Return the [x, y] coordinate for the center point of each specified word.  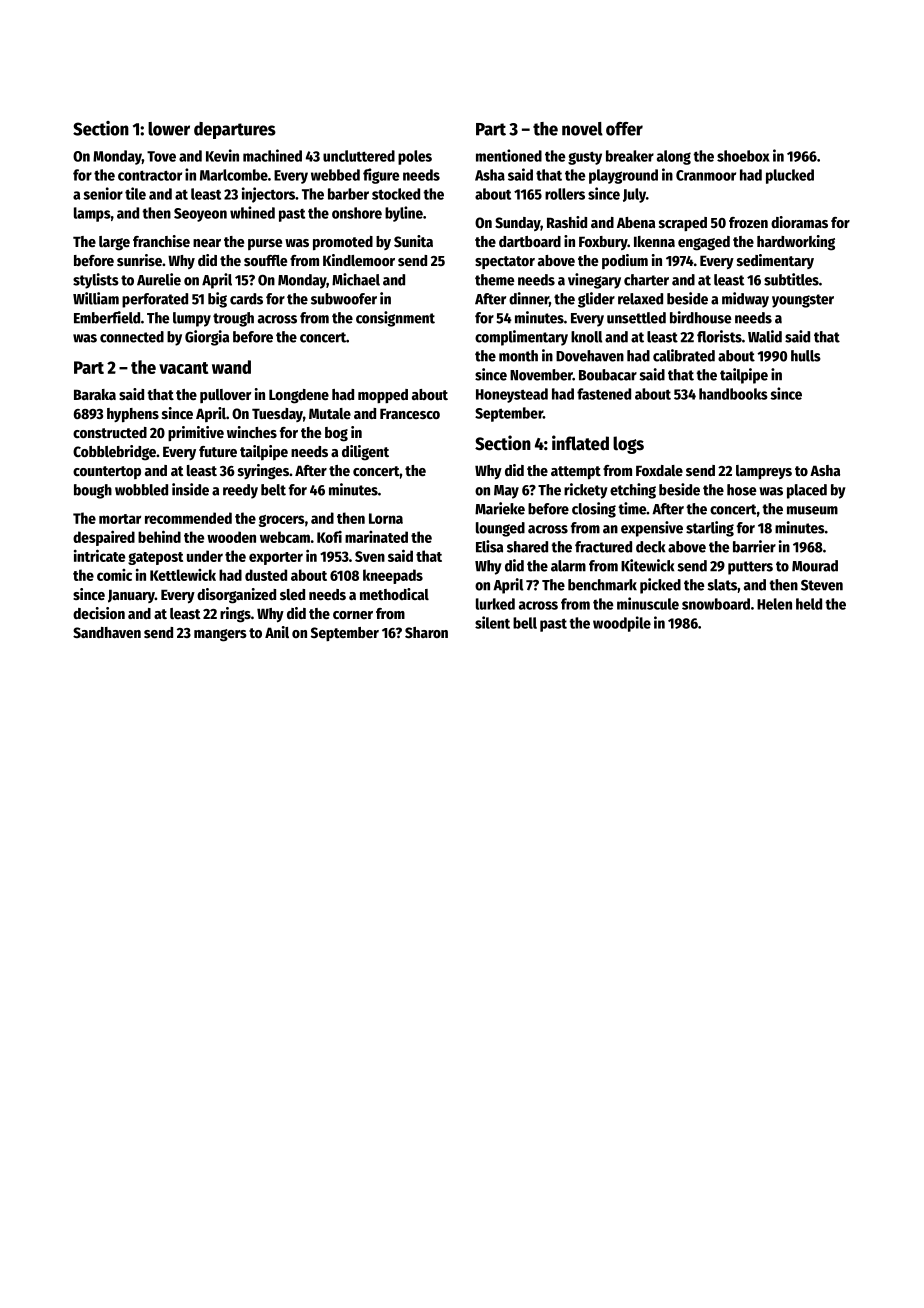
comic [114, 575]
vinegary [594, 281]
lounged [500, 529]
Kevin [222, 155]
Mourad [815, 566]
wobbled [141, 490]
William [96, 298]
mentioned [509, 155]
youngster [803, 301]
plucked [790, 176]
